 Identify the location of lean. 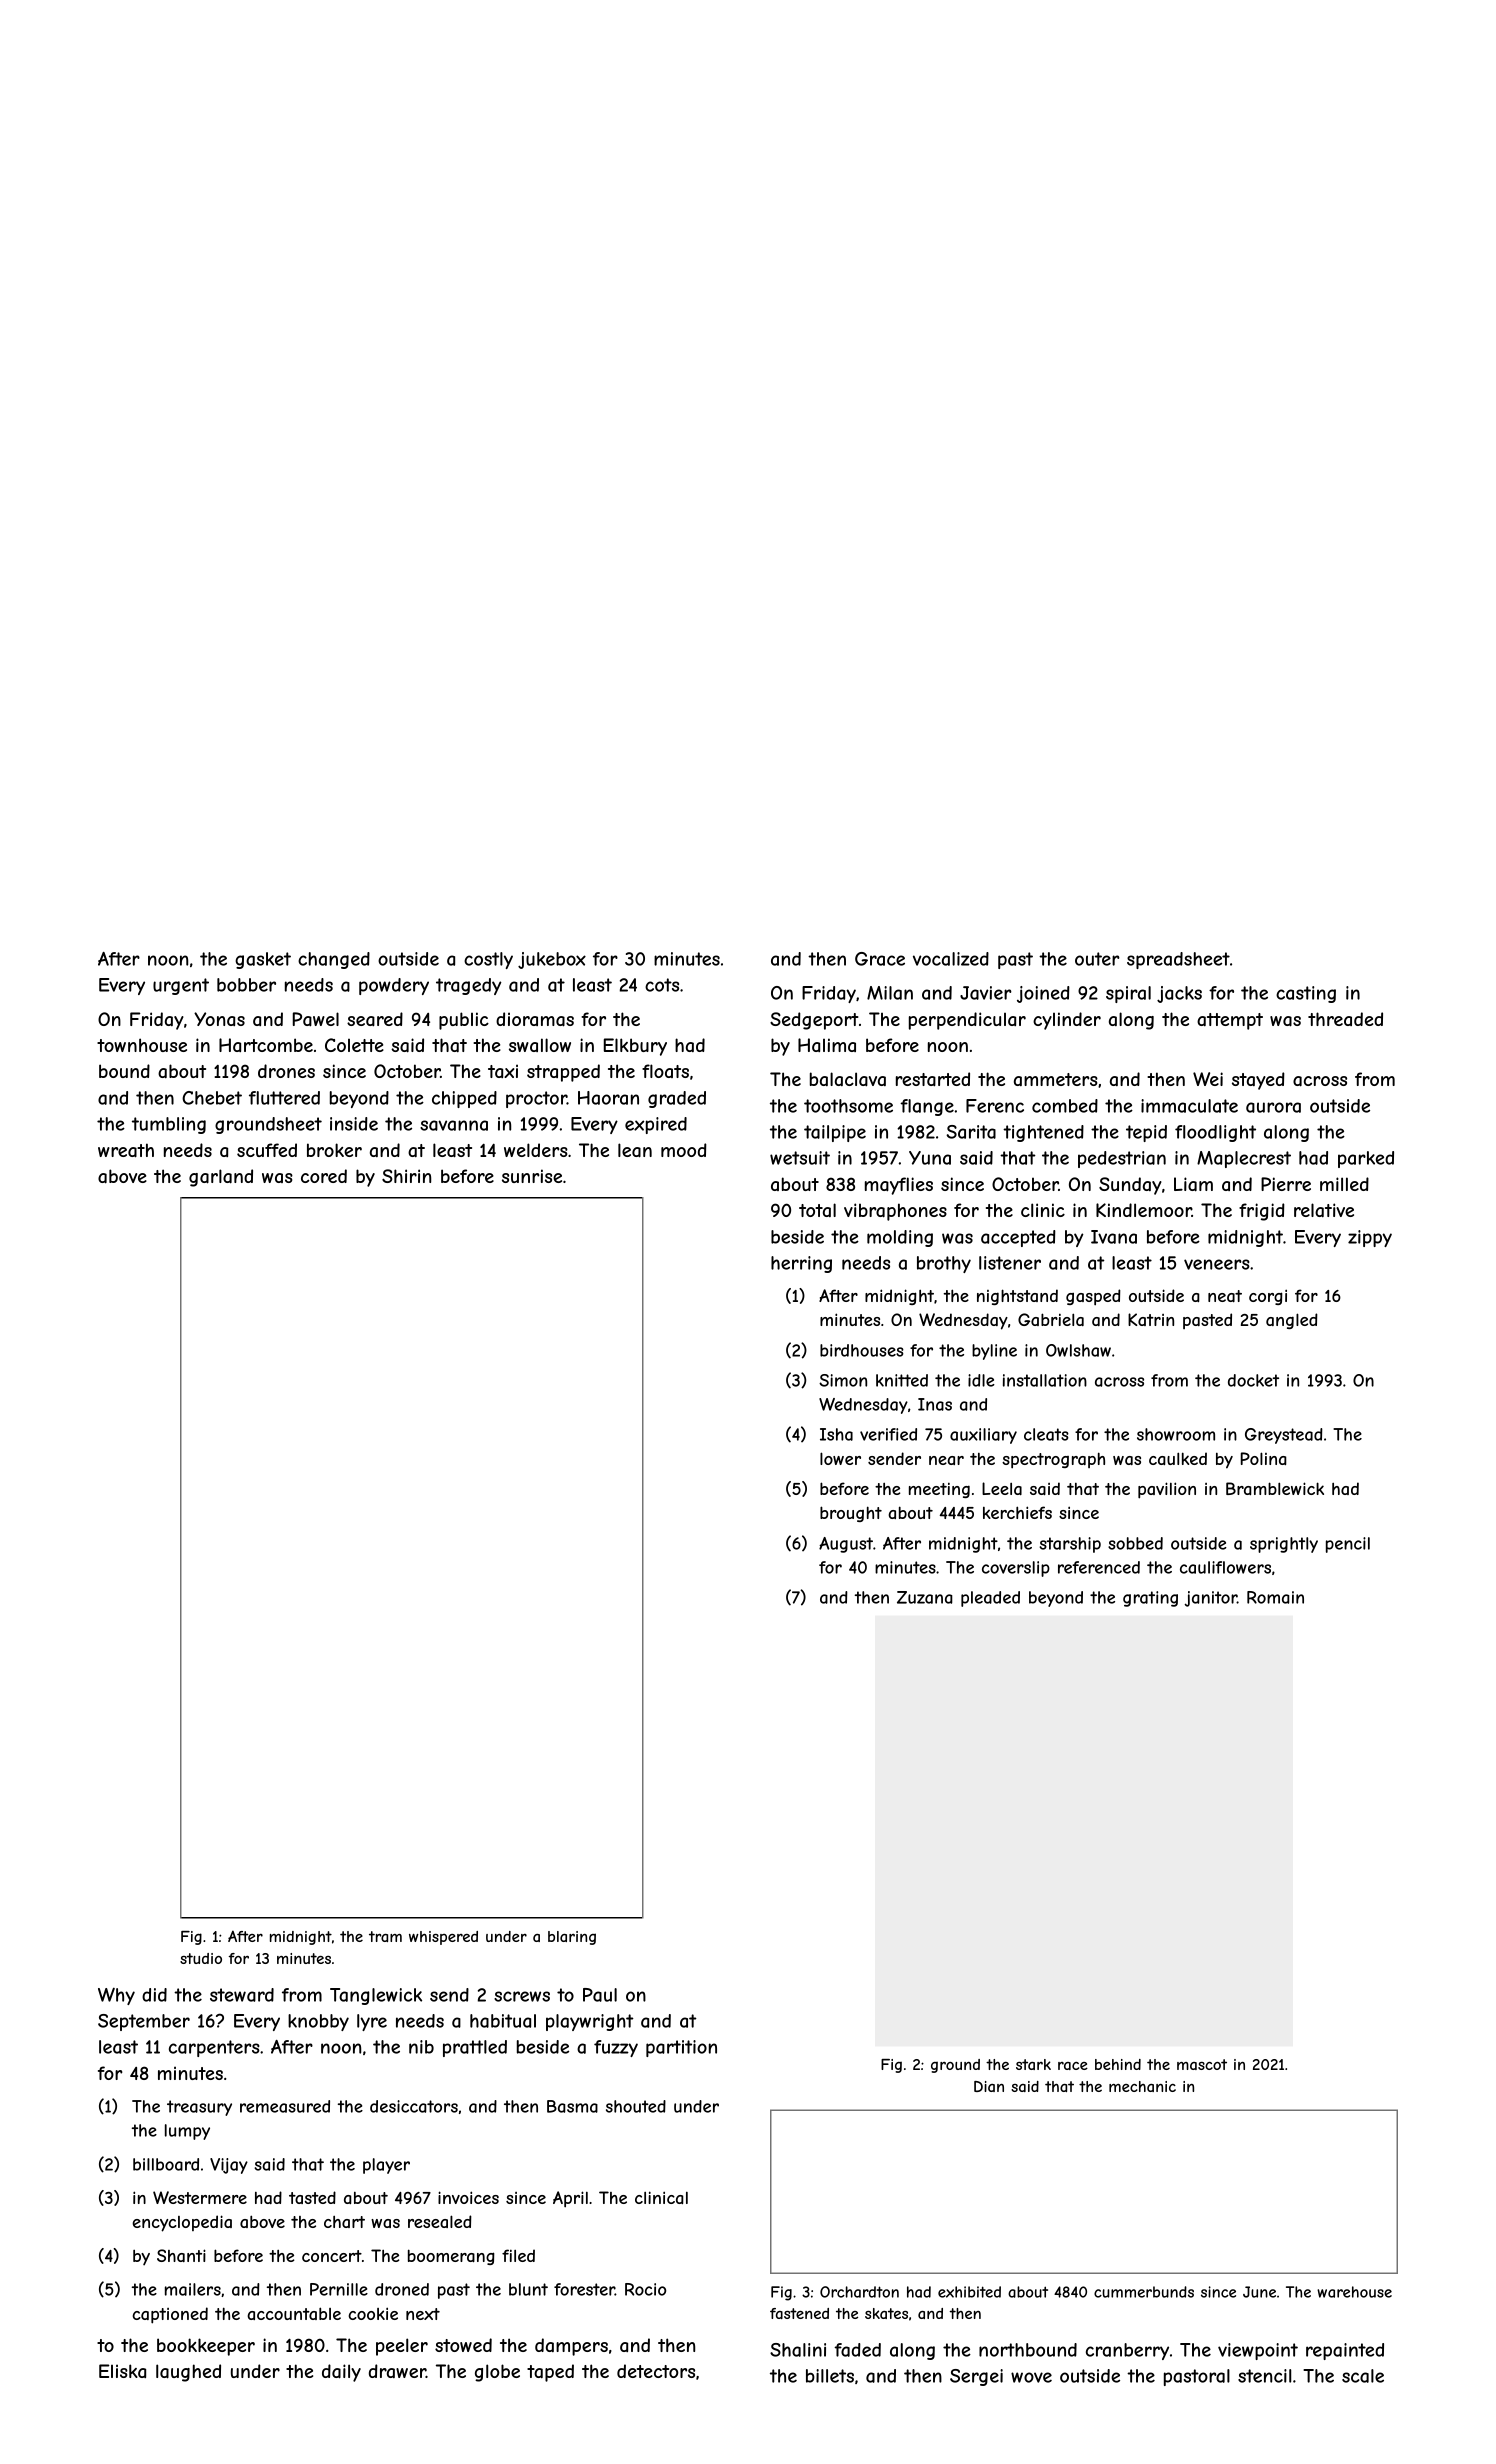
(635, 1150).
